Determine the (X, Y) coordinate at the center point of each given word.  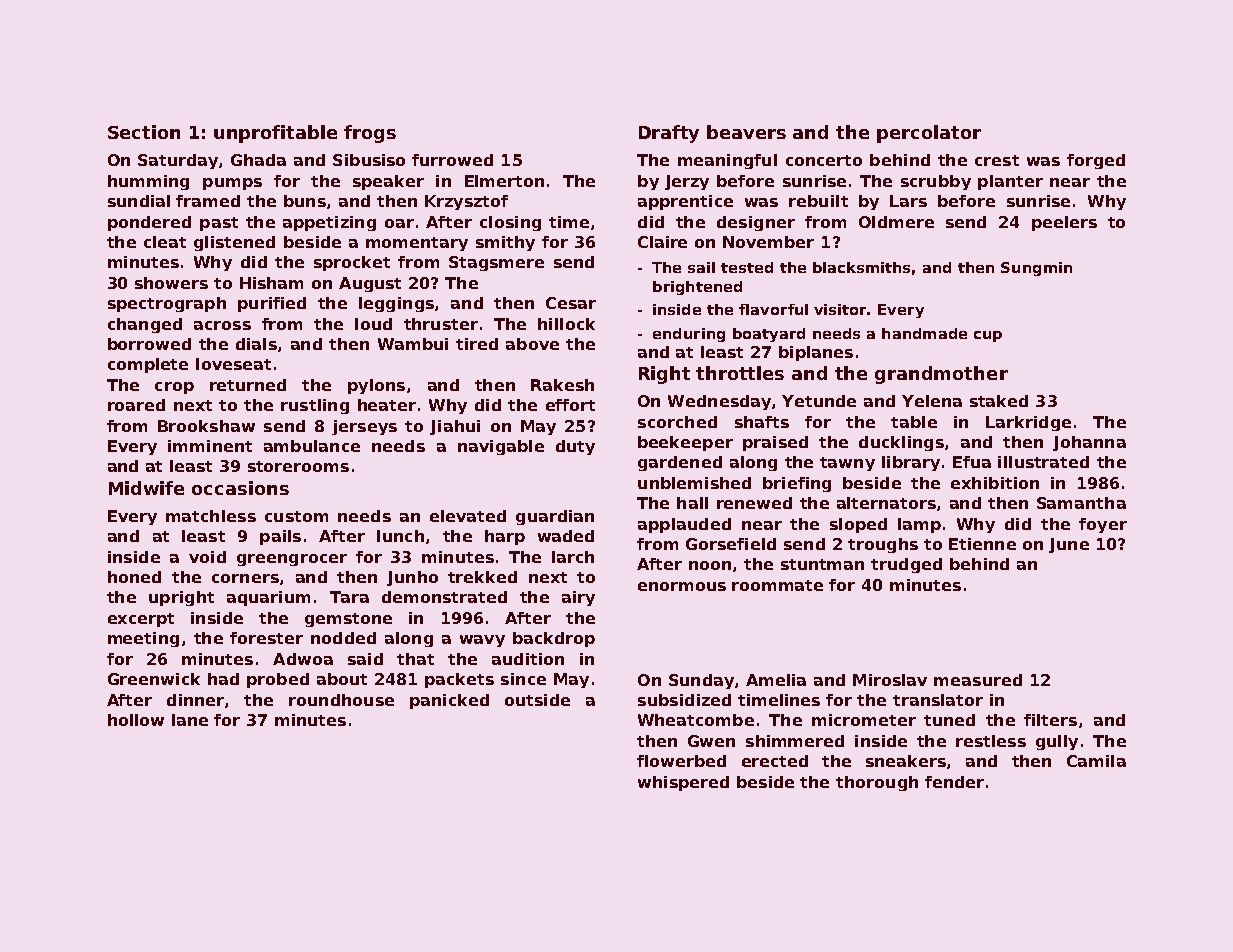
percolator (929, 134)
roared (136, 405)
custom (296, 516)
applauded (684, 525)
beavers (746, 132)
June (1069, 545)
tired (477, 344)
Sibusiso (369, 160)
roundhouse (341, 700)
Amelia (776, 680)
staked (999, 401)
